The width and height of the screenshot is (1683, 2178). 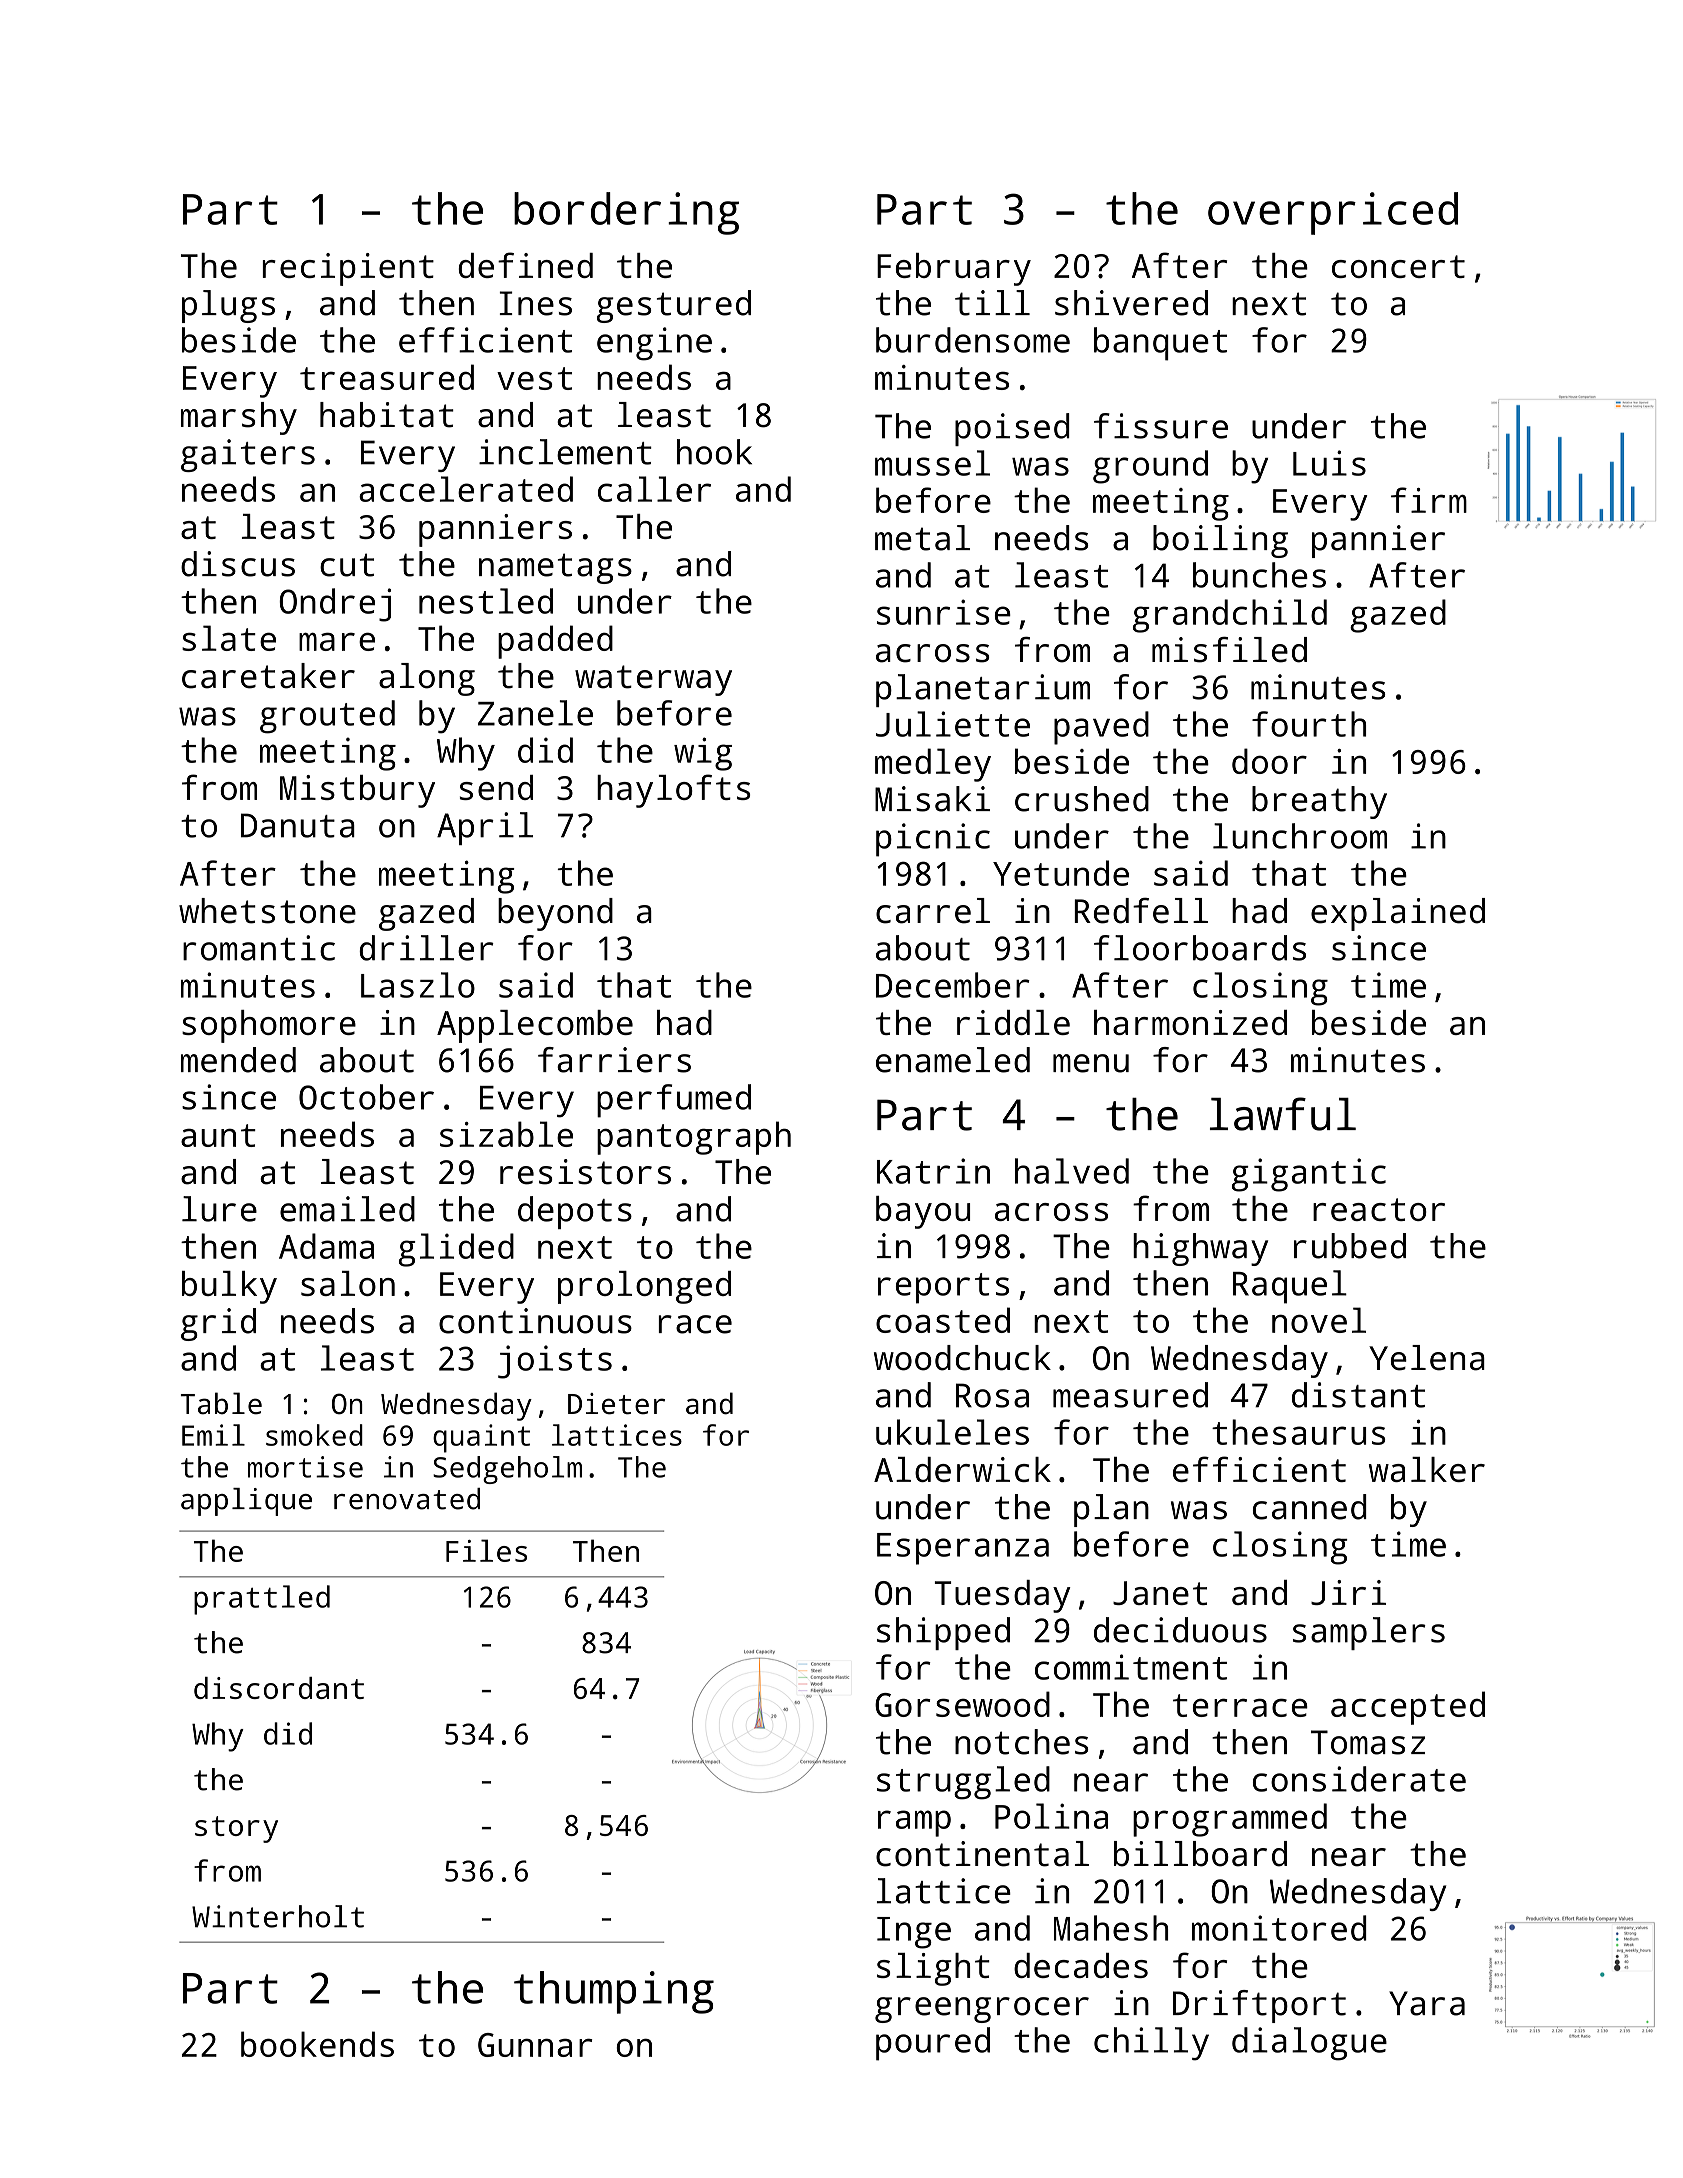 What do you see at coordinates (357, 791) in the screenshot?
I see `Mistbury` at bounding box center [357, 791].
